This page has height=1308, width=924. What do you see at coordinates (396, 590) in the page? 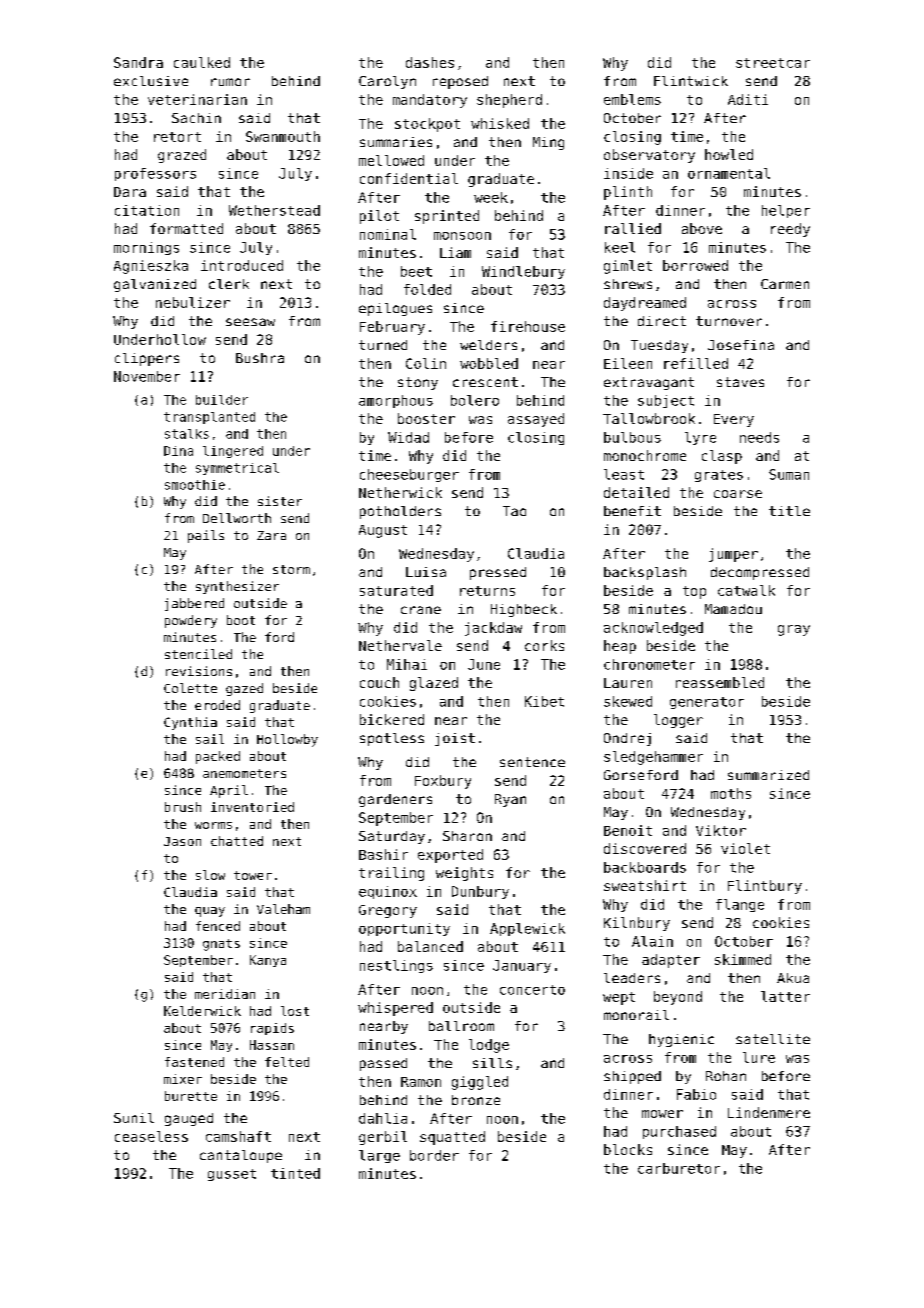
I see `saturated` at bounding box center [396, 590].
